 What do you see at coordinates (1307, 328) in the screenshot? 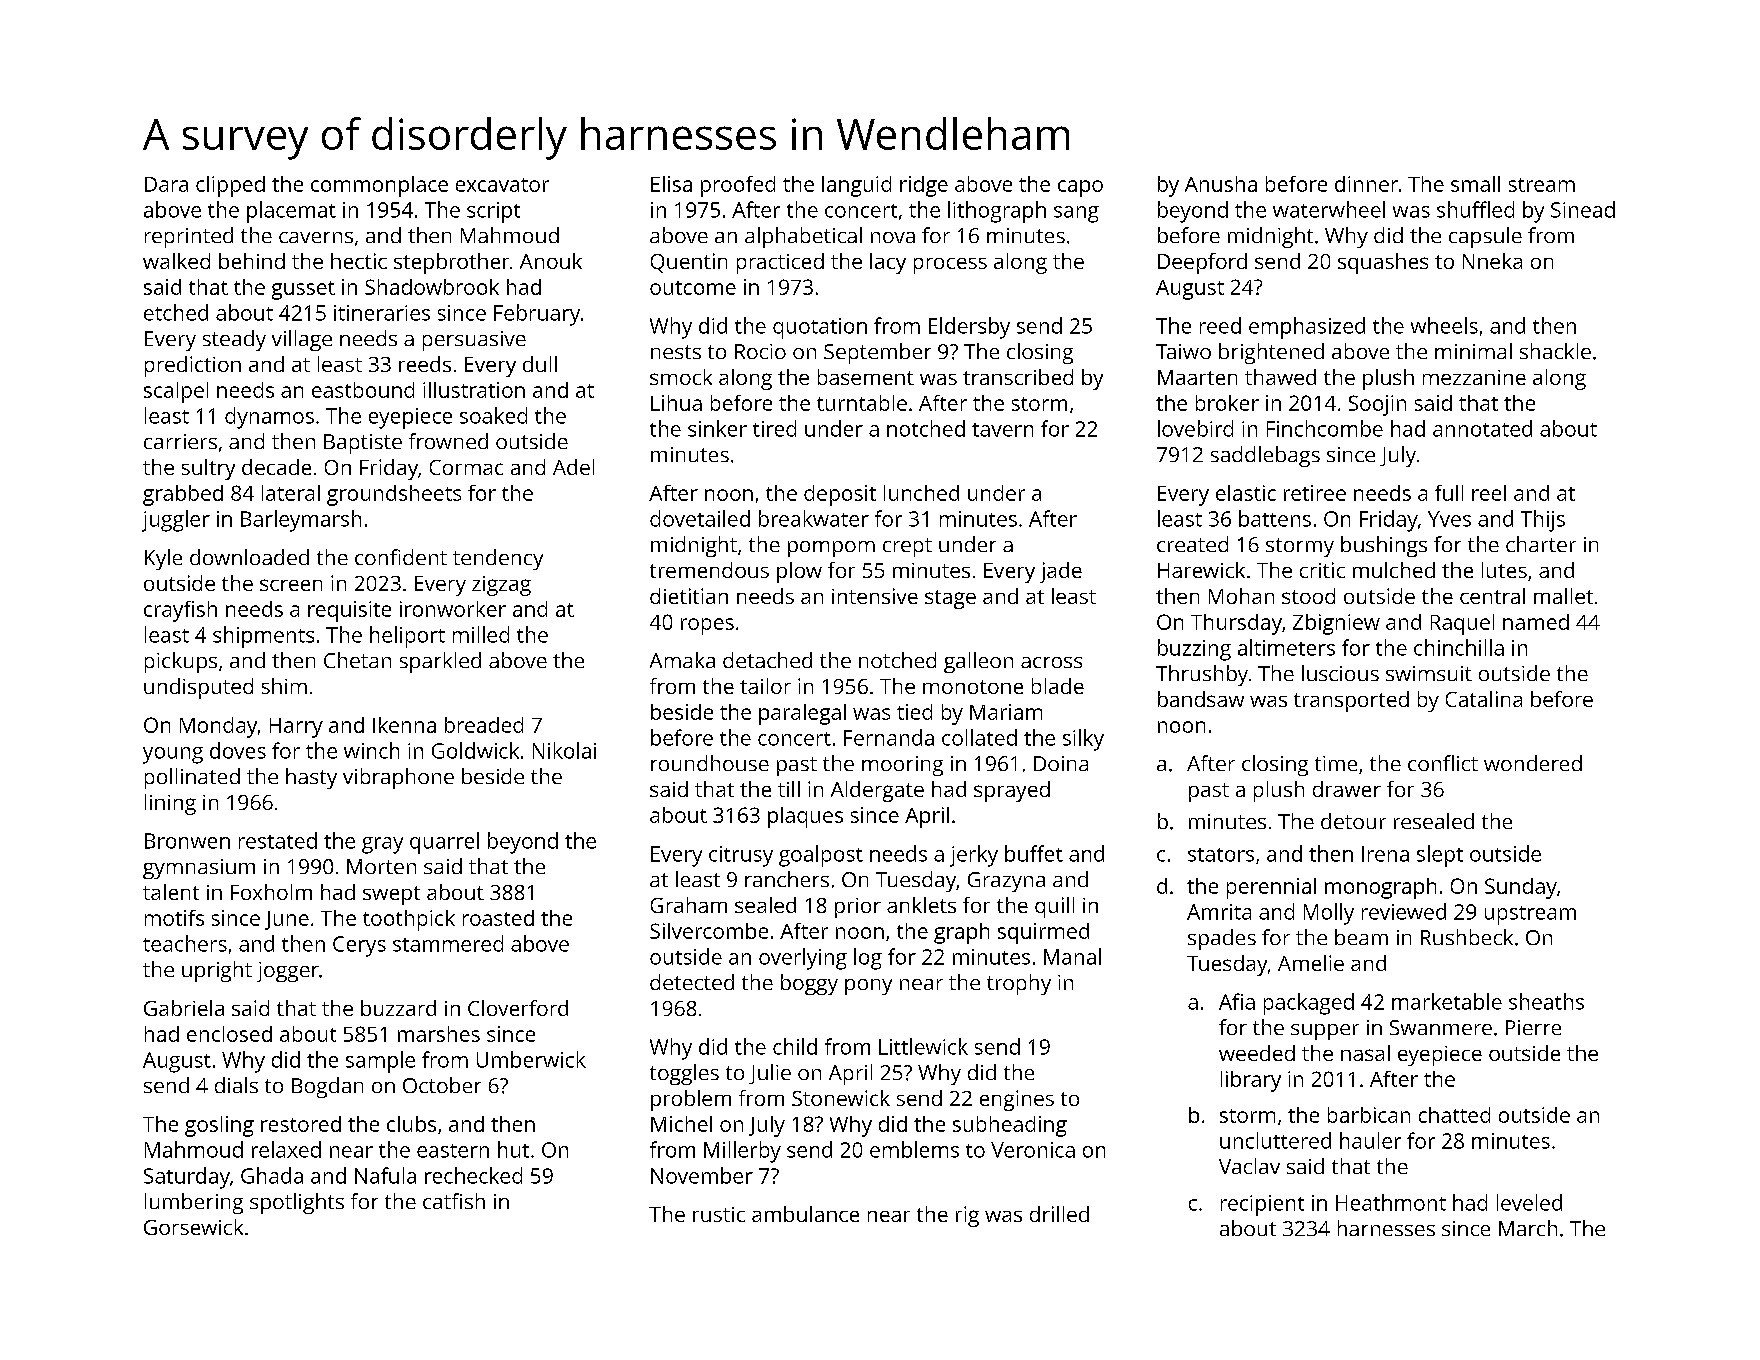
I see `emphasized` at bounding box center [1307, 328].
